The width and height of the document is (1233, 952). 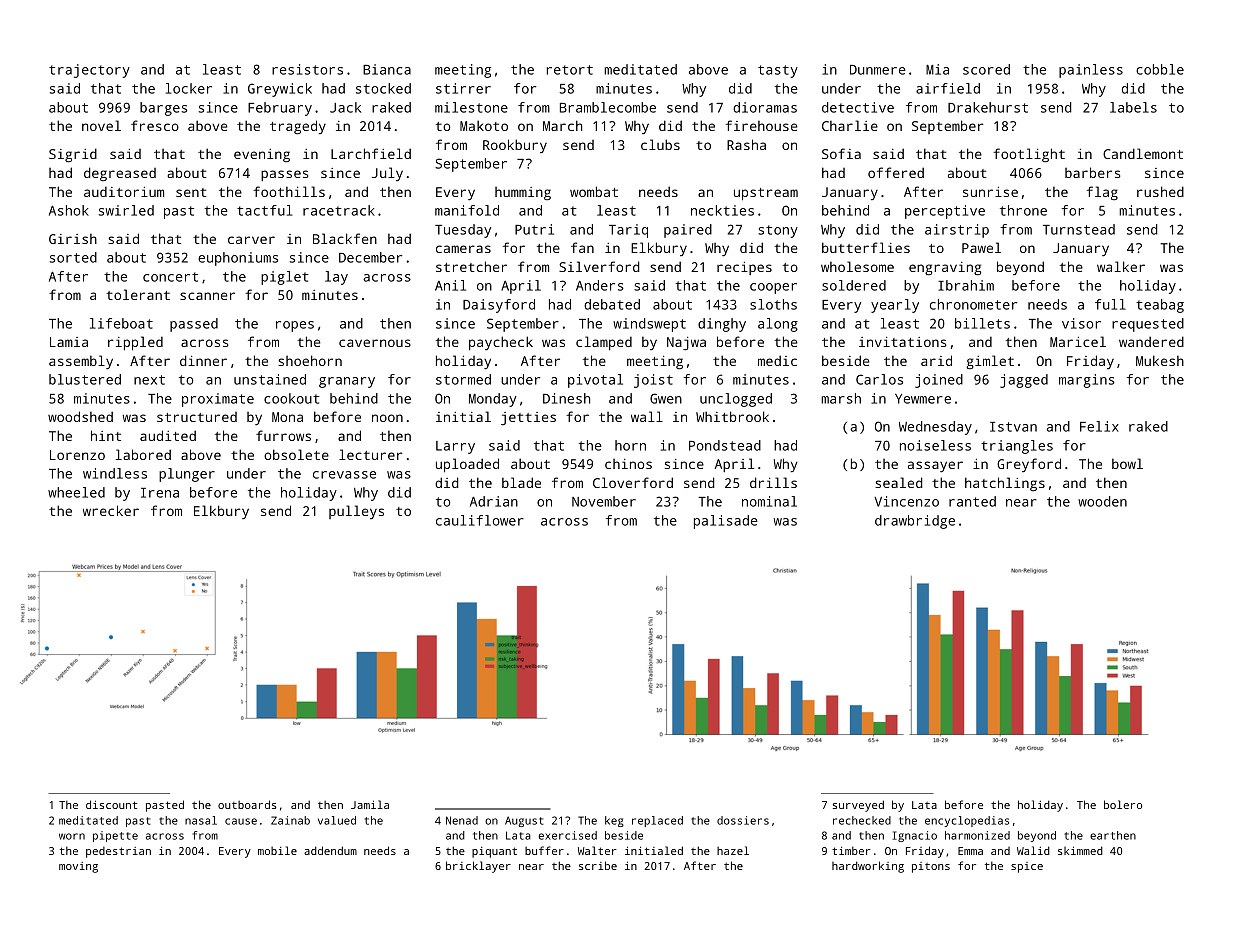 I want to click on buffer, so click(x=544, y=850).
